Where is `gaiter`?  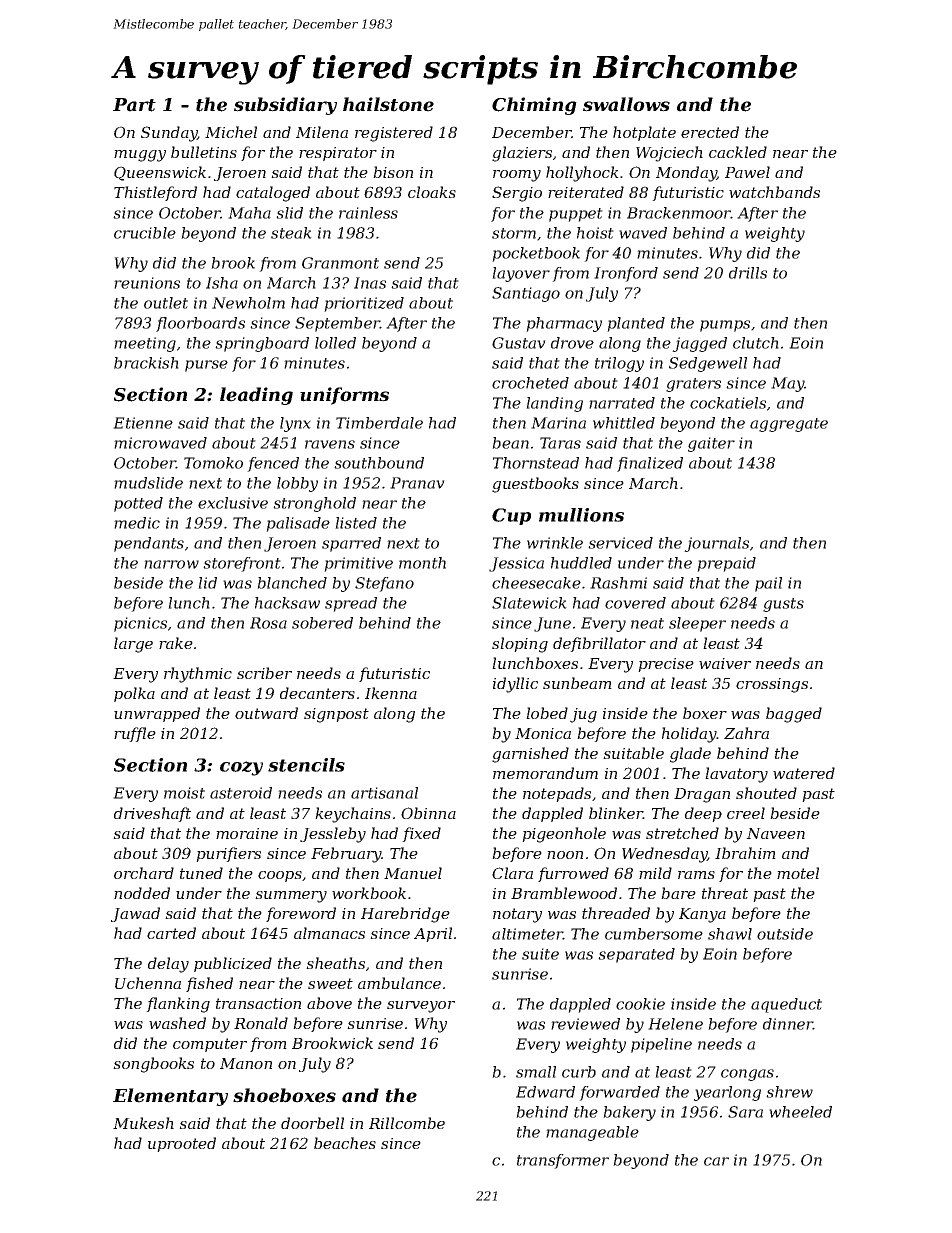
gaiter is located at coordinates (711, 444).
